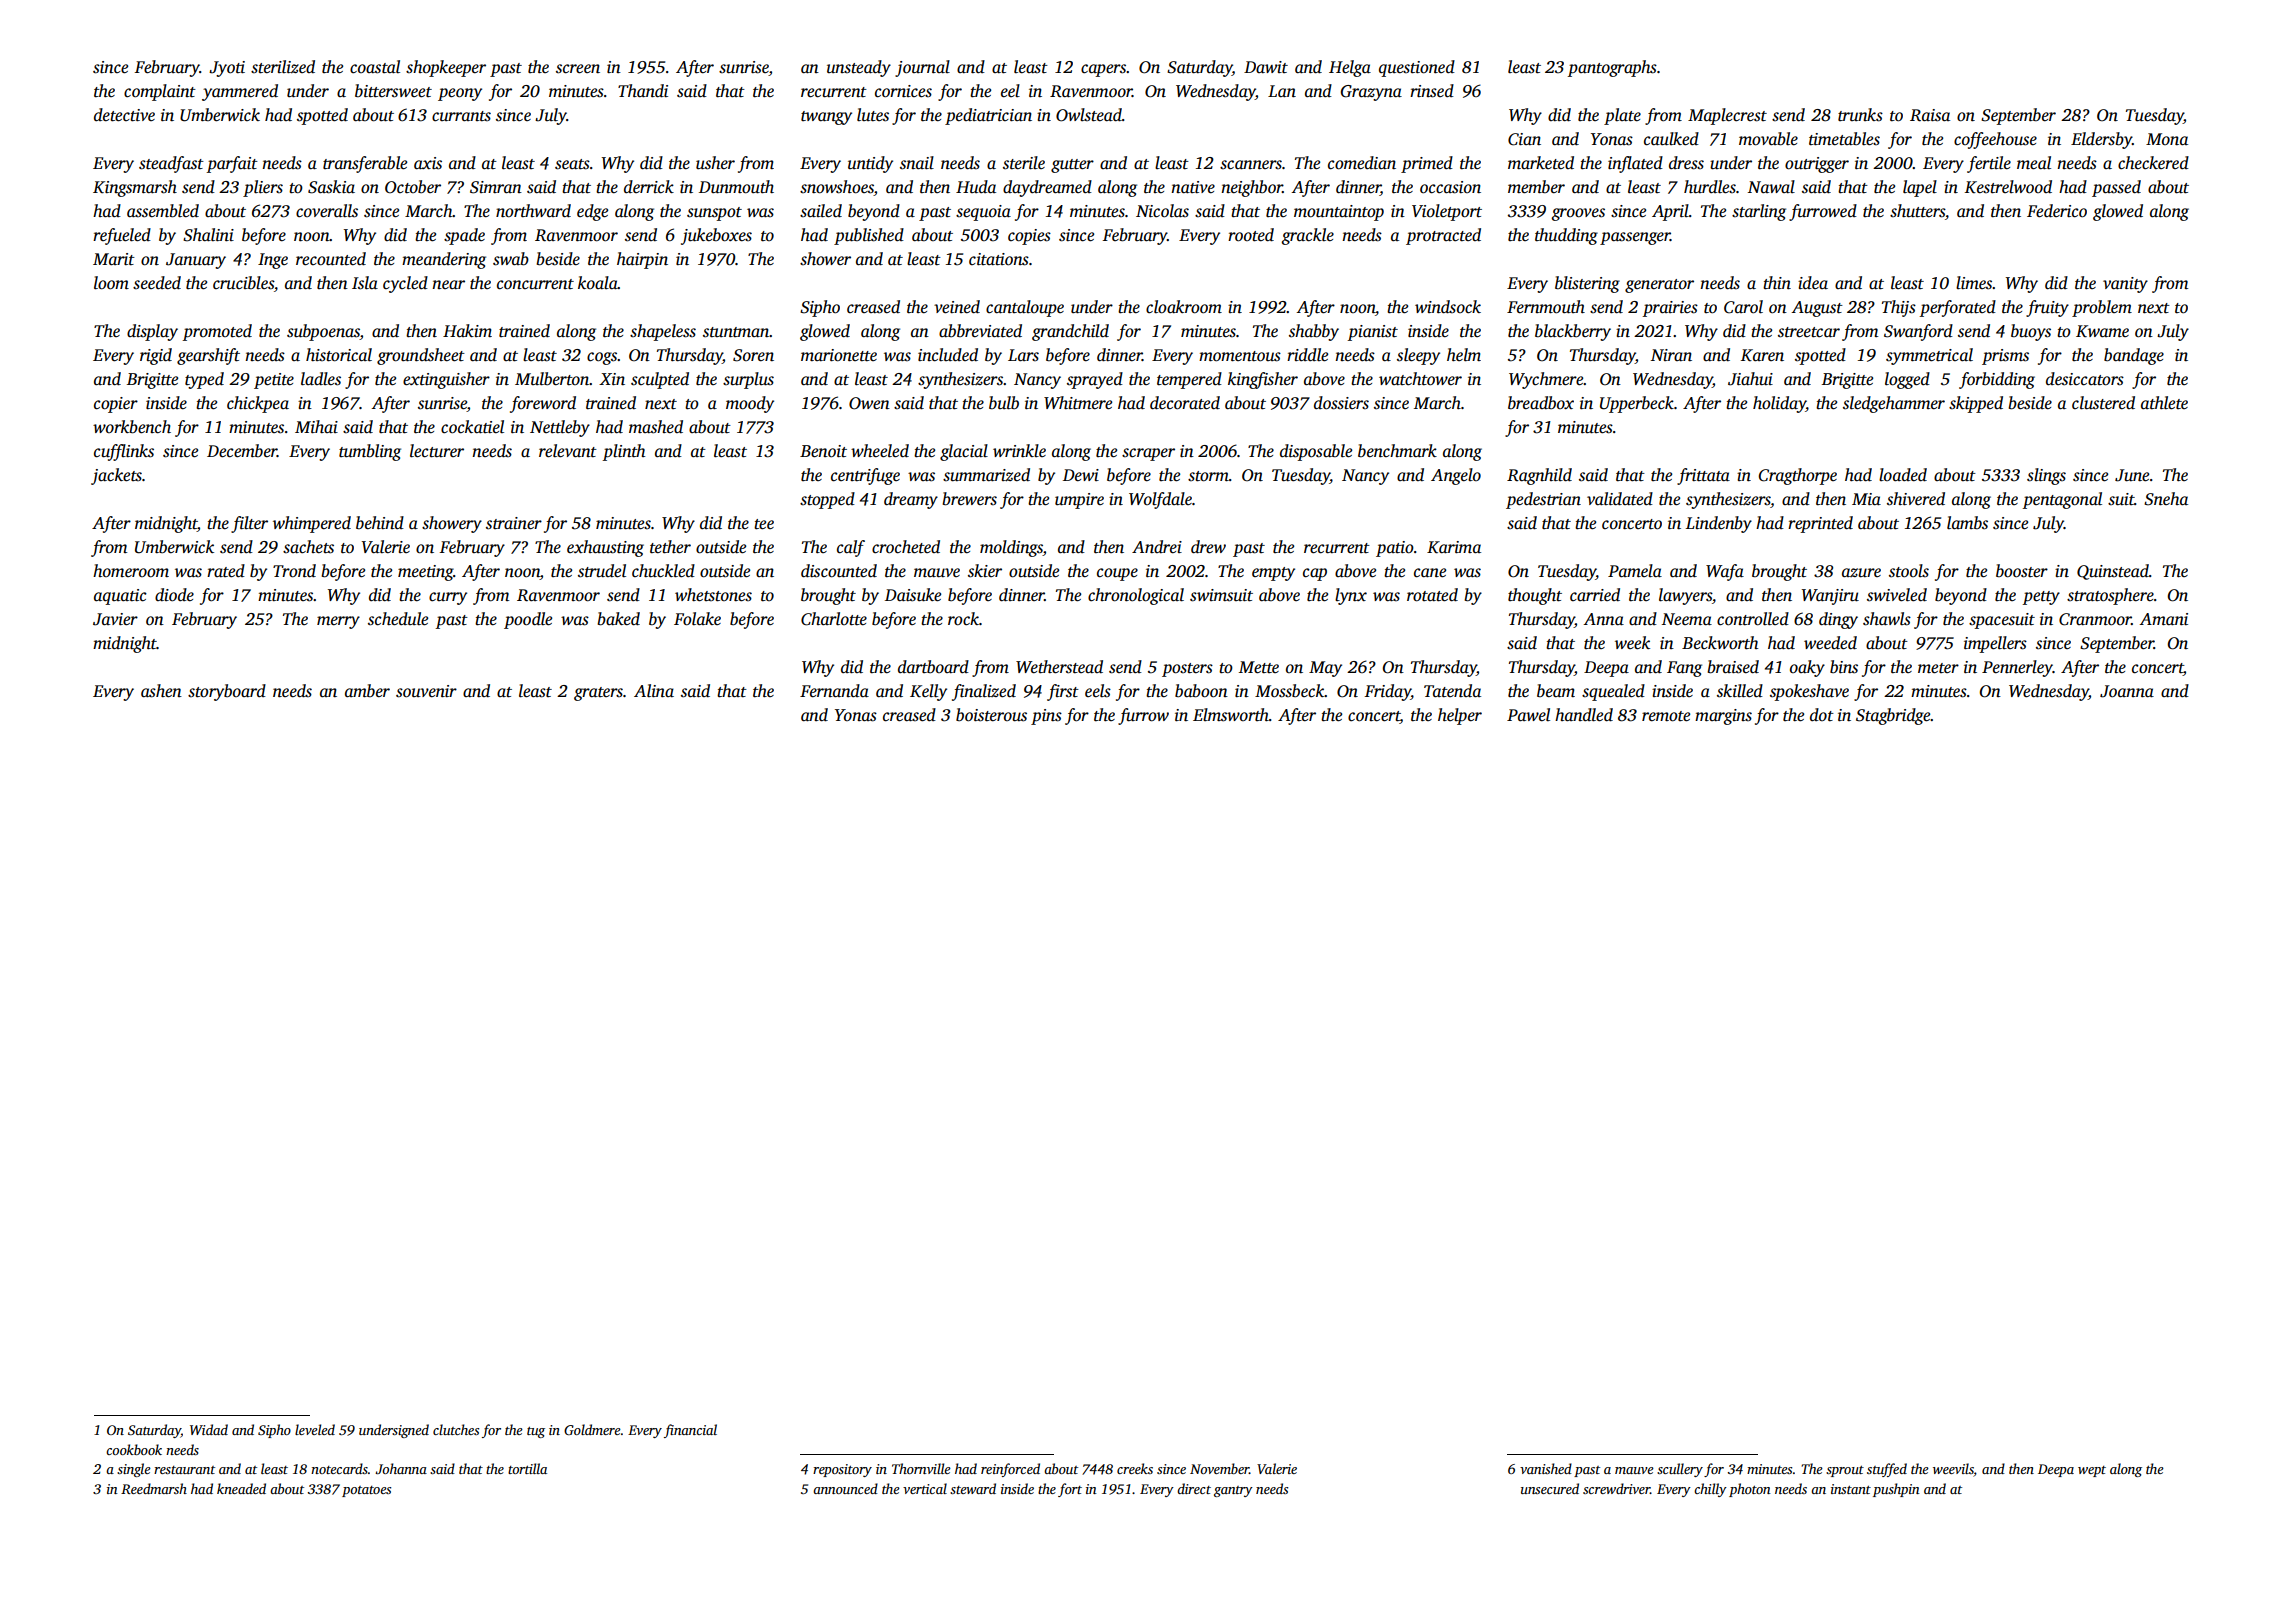  Describe the element at coordinates (283, 67) in the screenshot. I see `sterilized` at that location.
